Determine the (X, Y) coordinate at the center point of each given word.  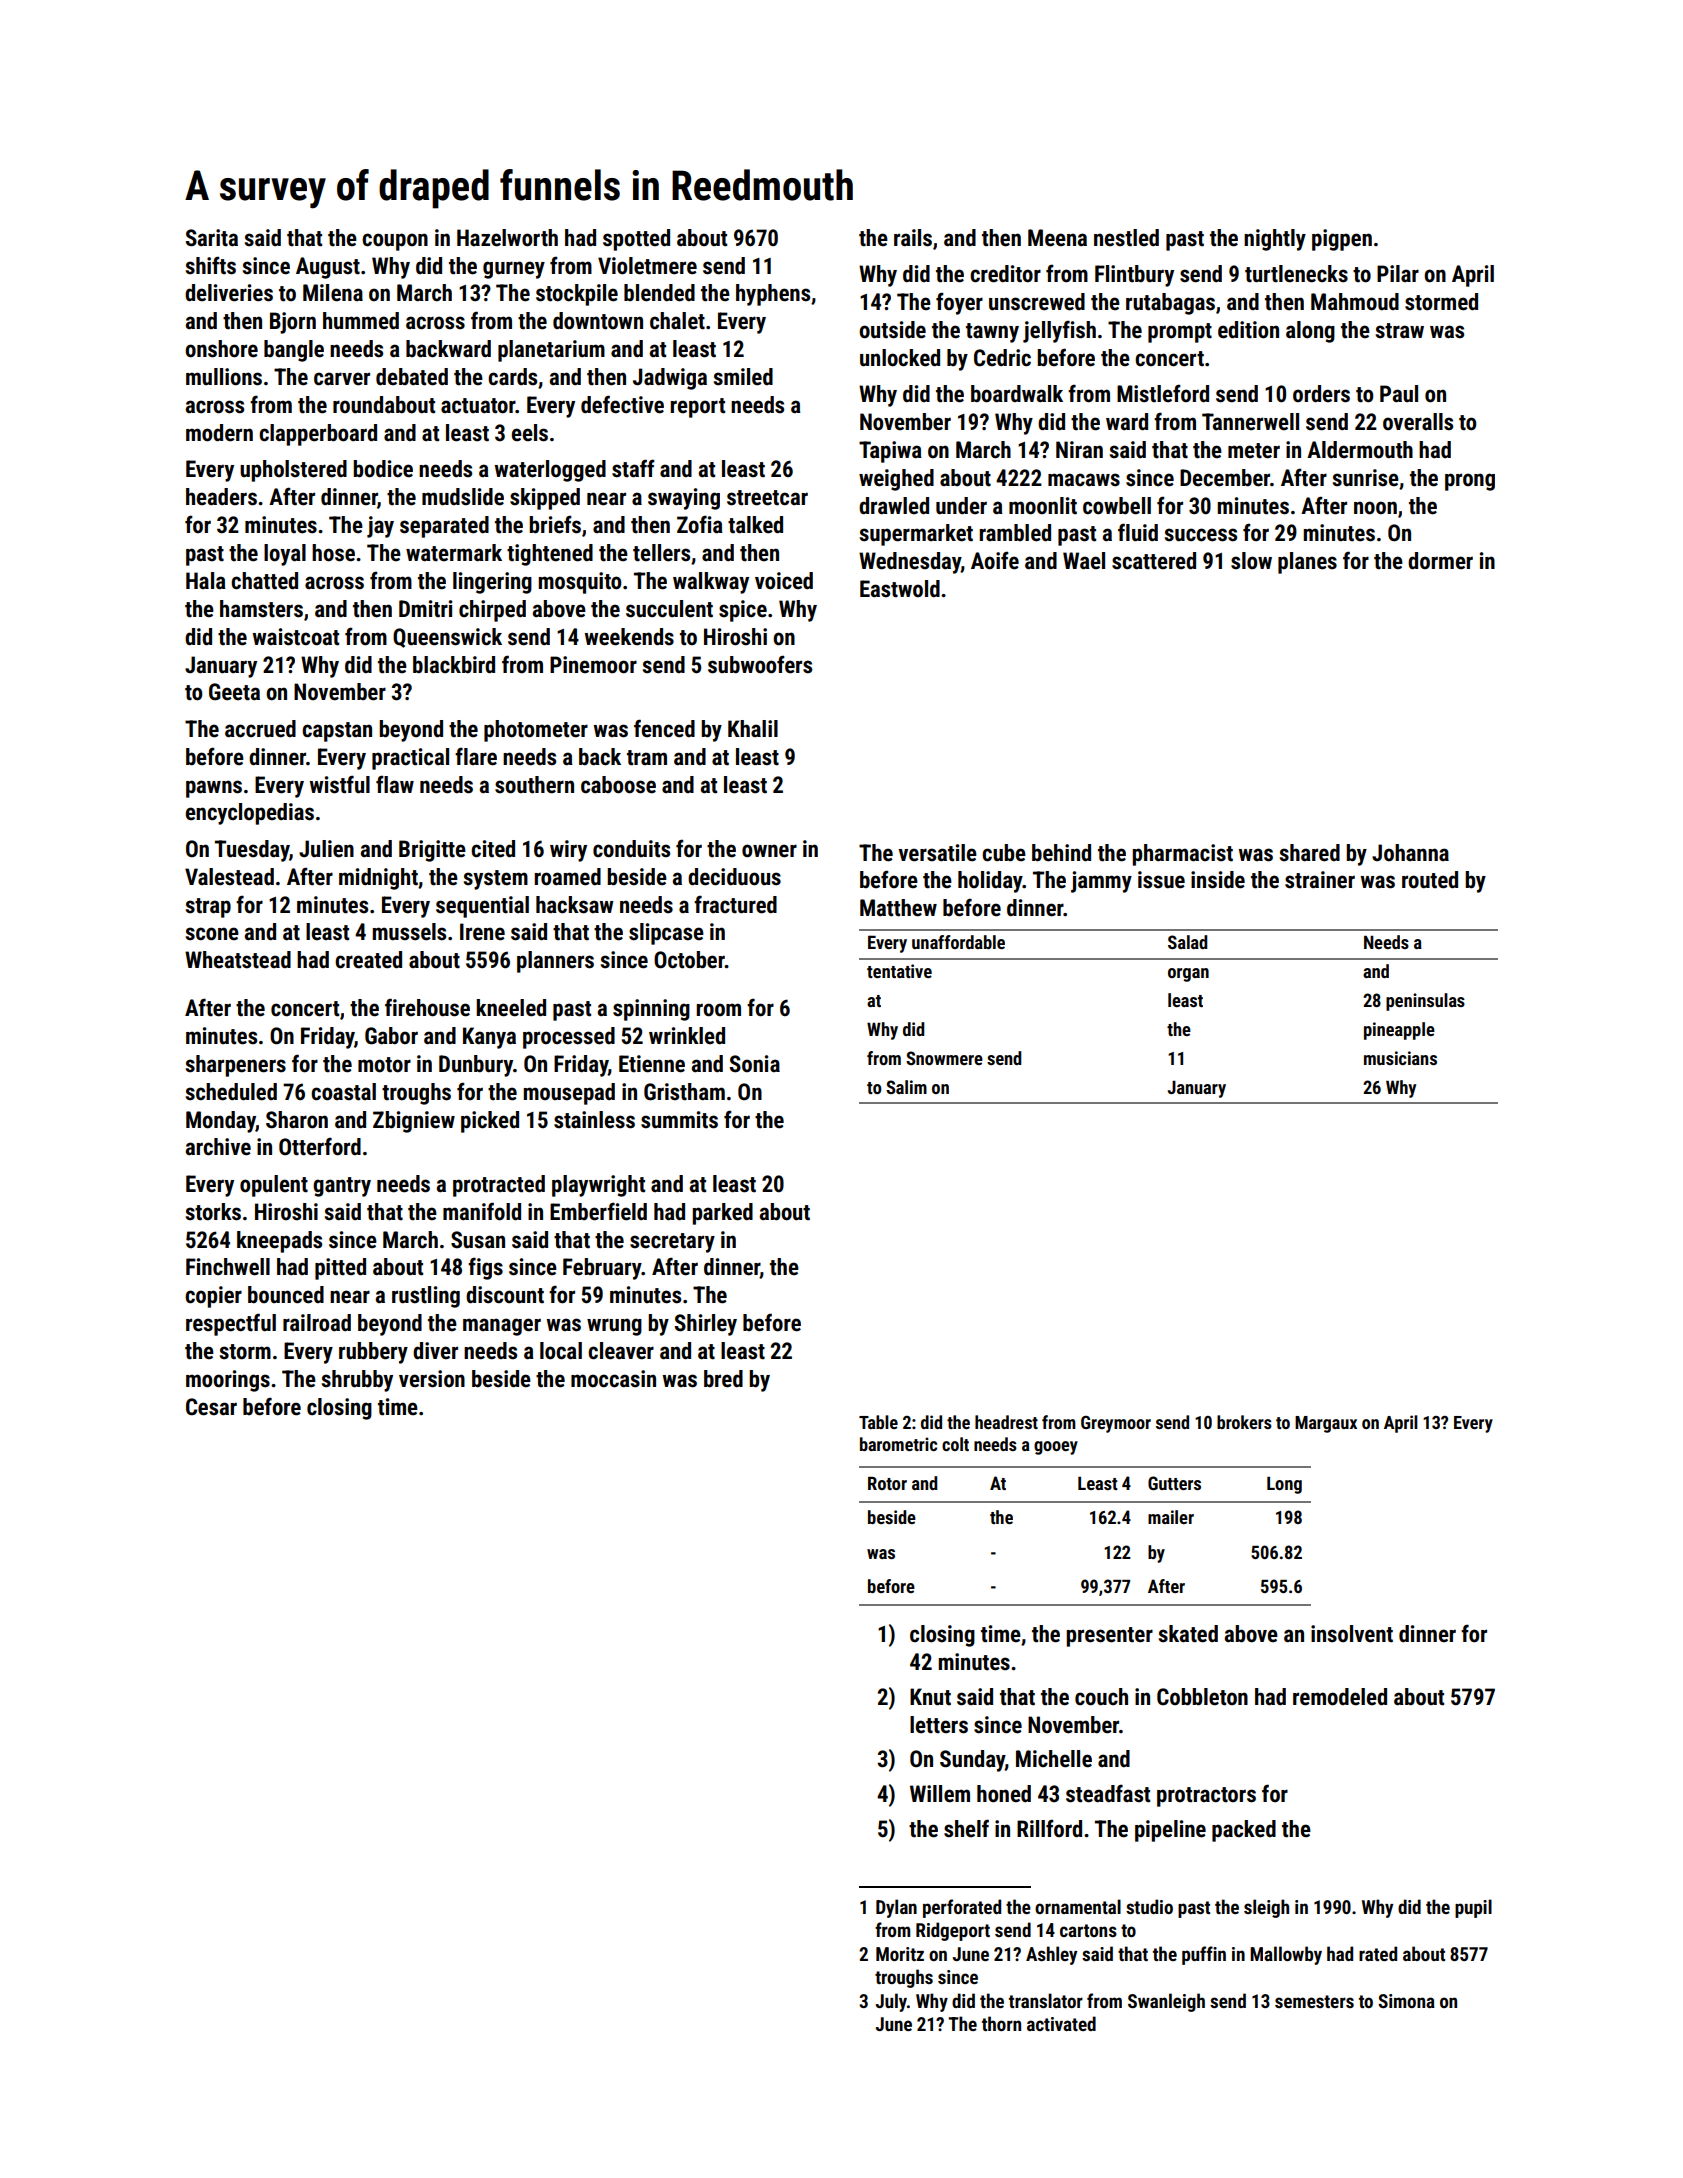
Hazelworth (507, 238)
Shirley (706, 1325)
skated (1188, 1634)
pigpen (1342, 240)
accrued (260, 729)
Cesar (211, 1407)
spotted (636, 240)
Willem (940, 1794)
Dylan (896, 1908)
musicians (1400, 1058)
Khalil (753, 728)
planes (1307, 563)
